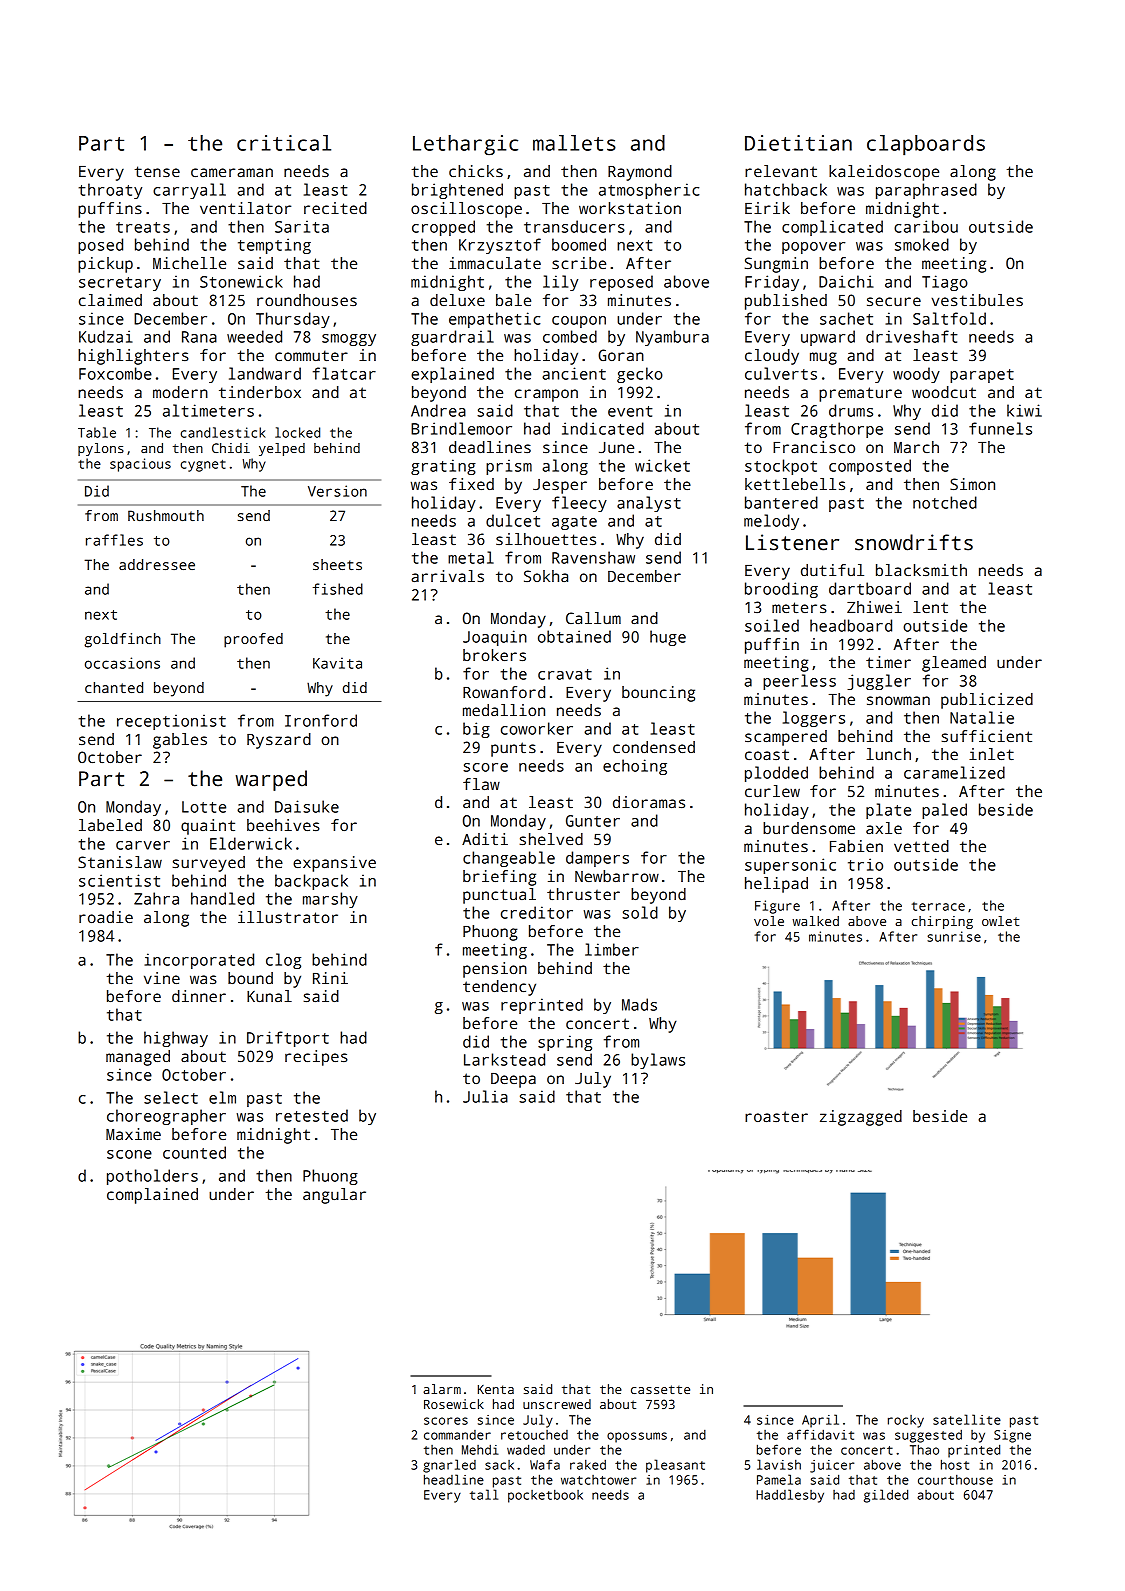 The height and width of the image is (1591, 1125). I want to click on elm, so click(222, 1097).
